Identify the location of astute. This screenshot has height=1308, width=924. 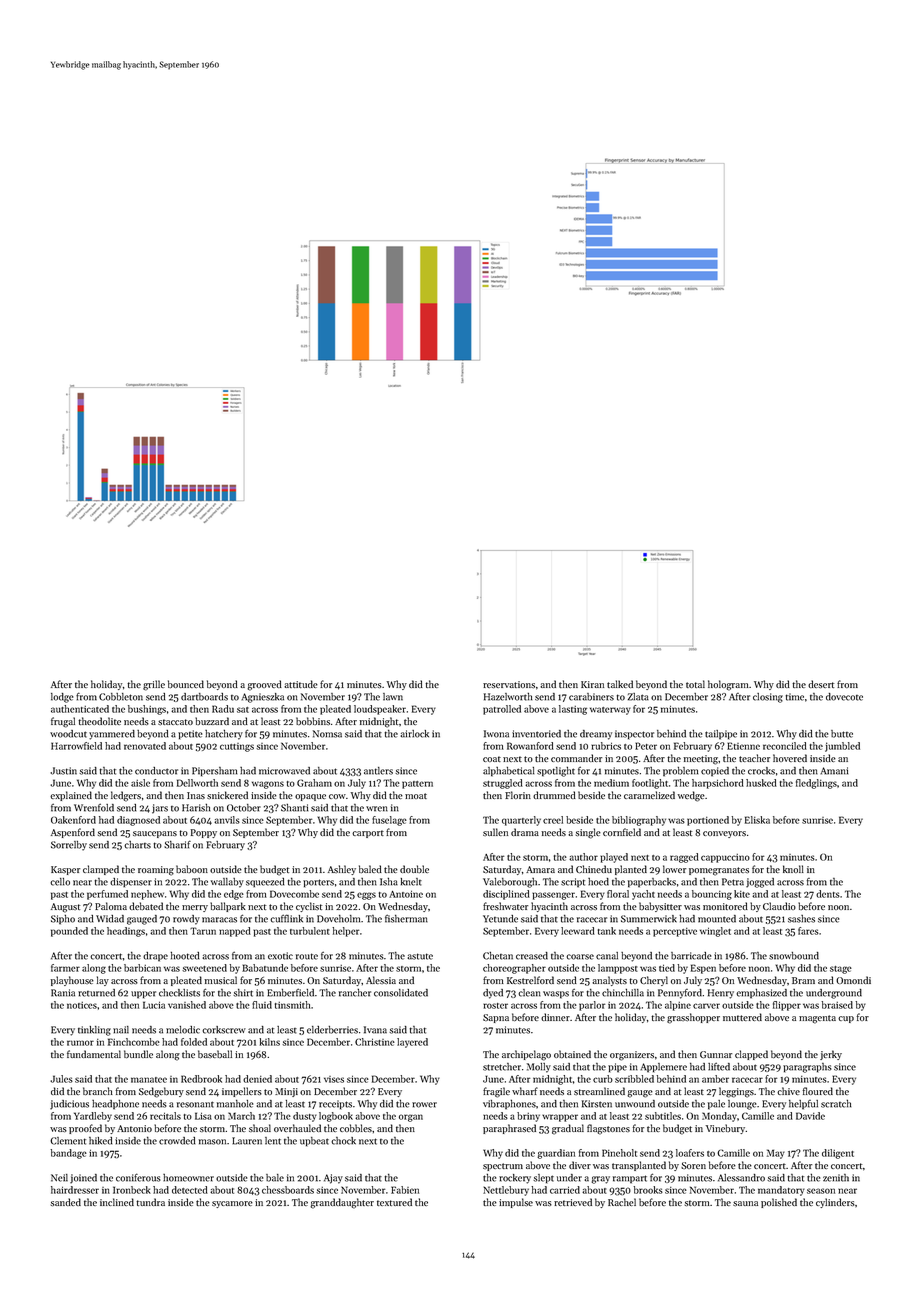
(420, 956).
